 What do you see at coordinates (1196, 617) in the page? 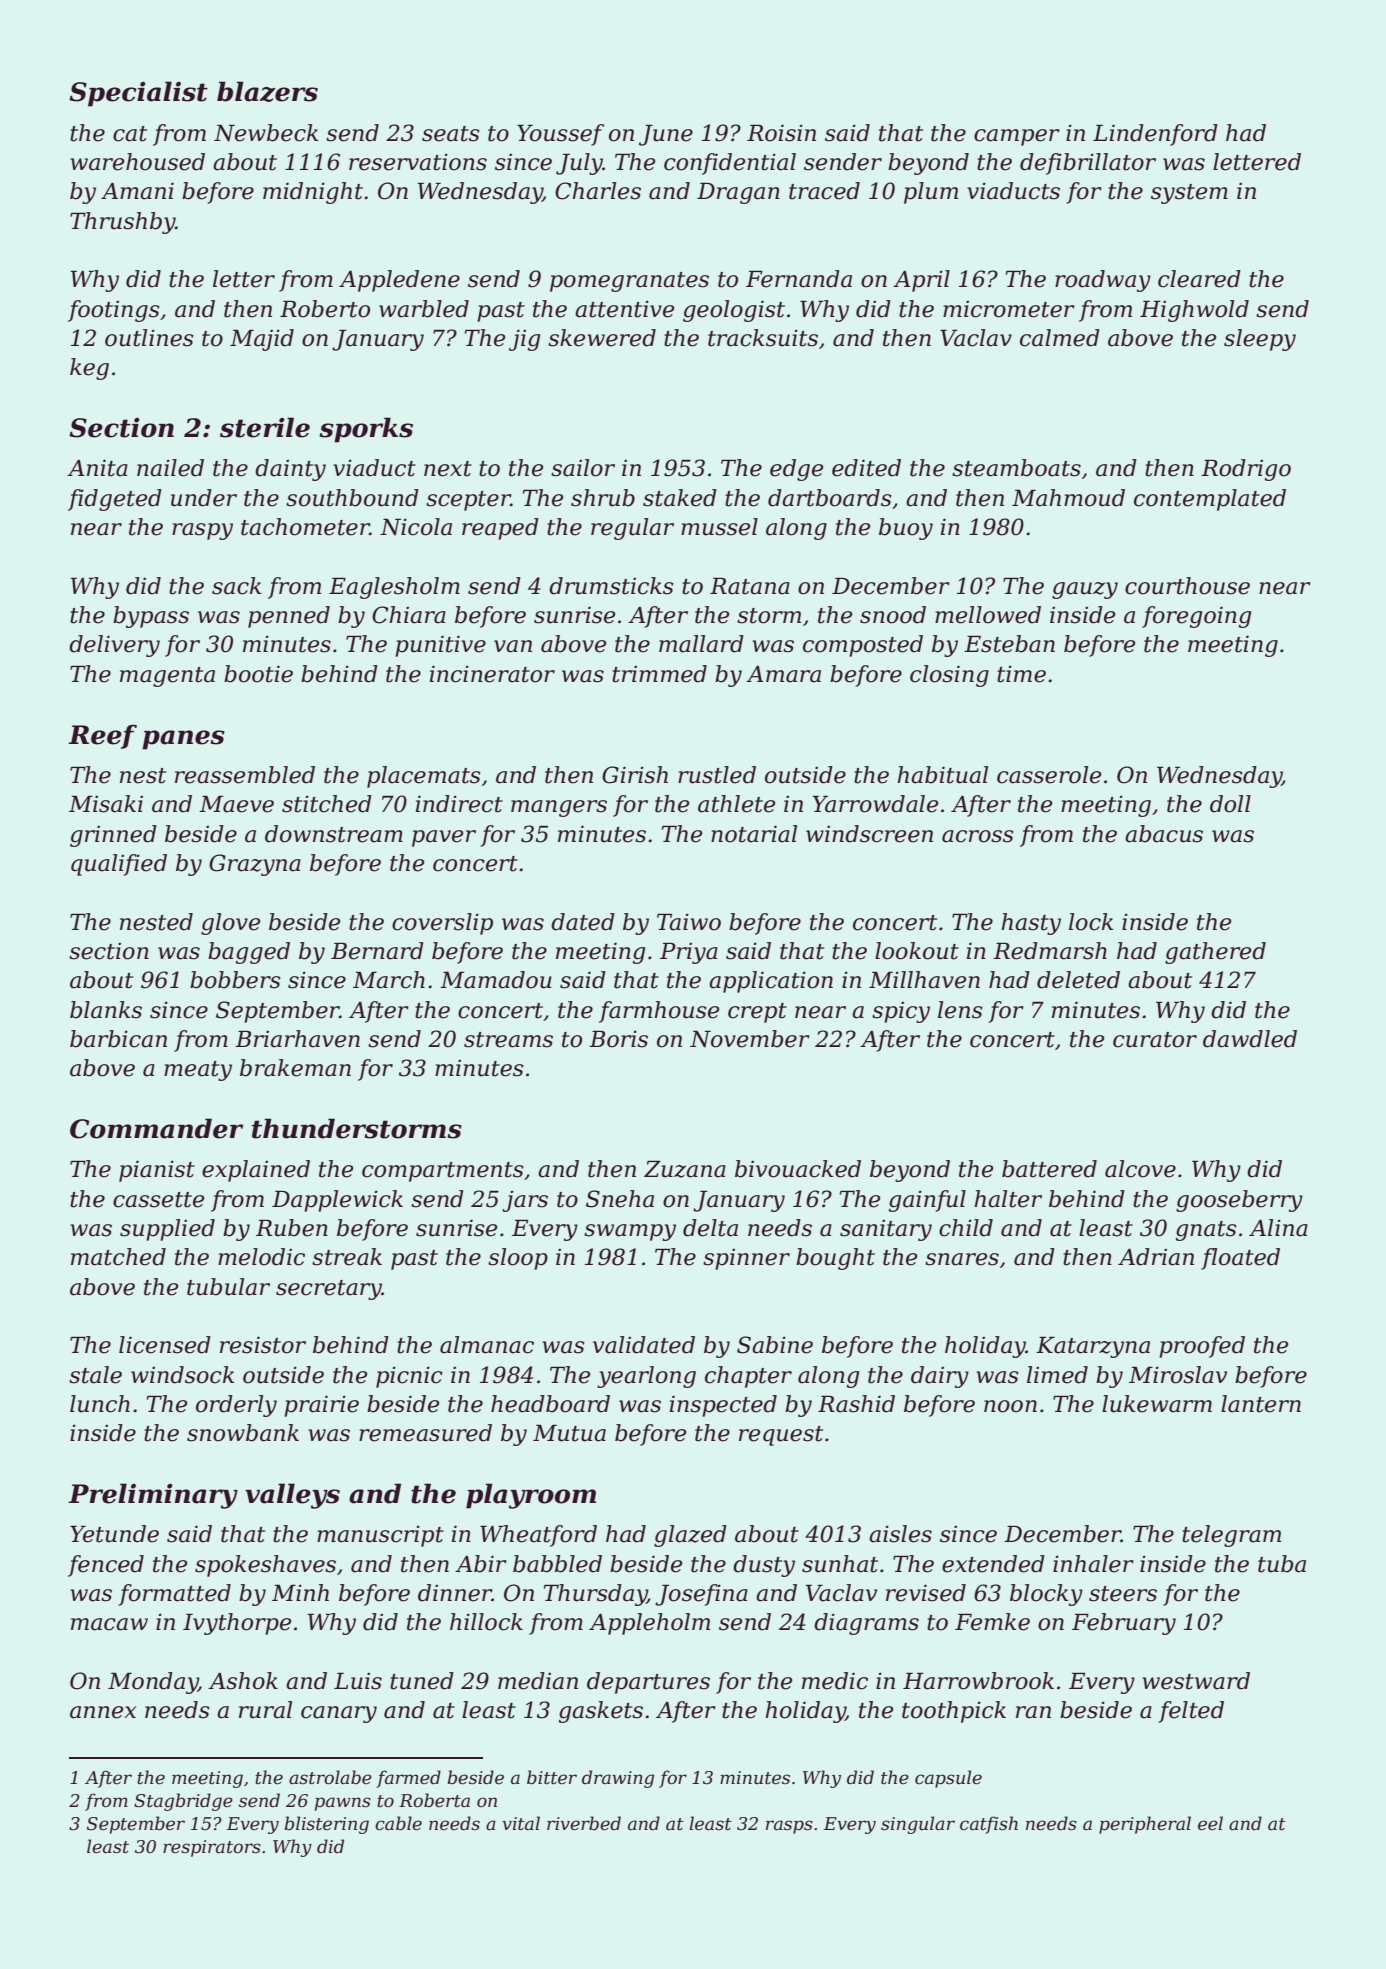
I see `foregoing` at bounding box center [1196, 617].
